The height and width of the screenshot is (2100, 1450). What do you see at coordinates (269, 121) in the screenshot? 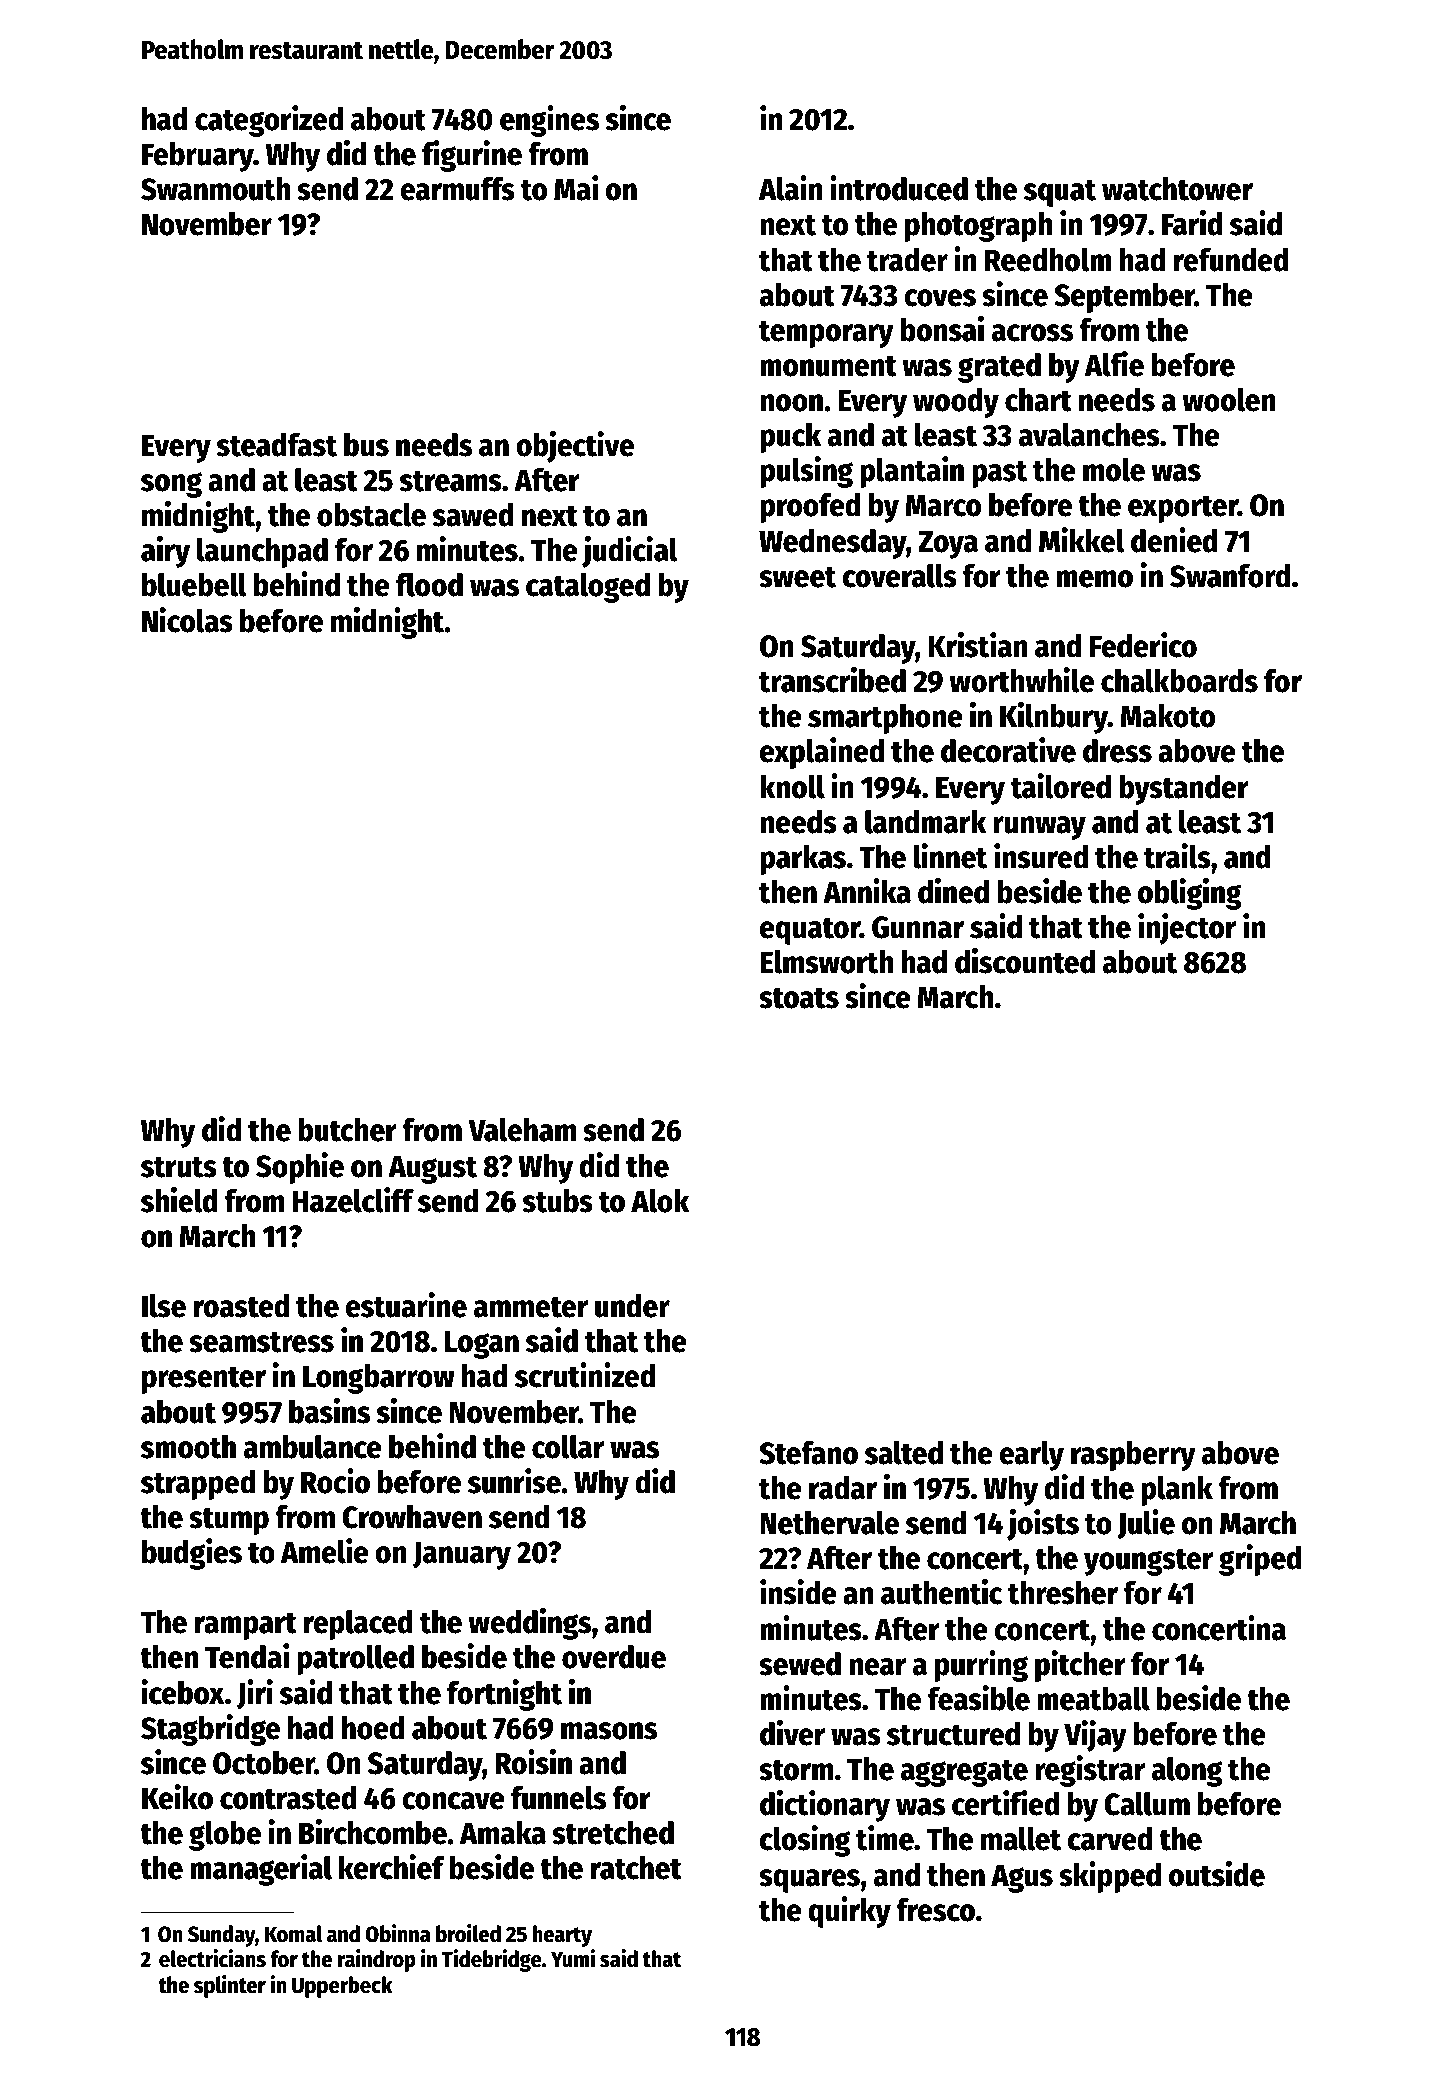
I see `categorized` at bounding box center [269, 121].
